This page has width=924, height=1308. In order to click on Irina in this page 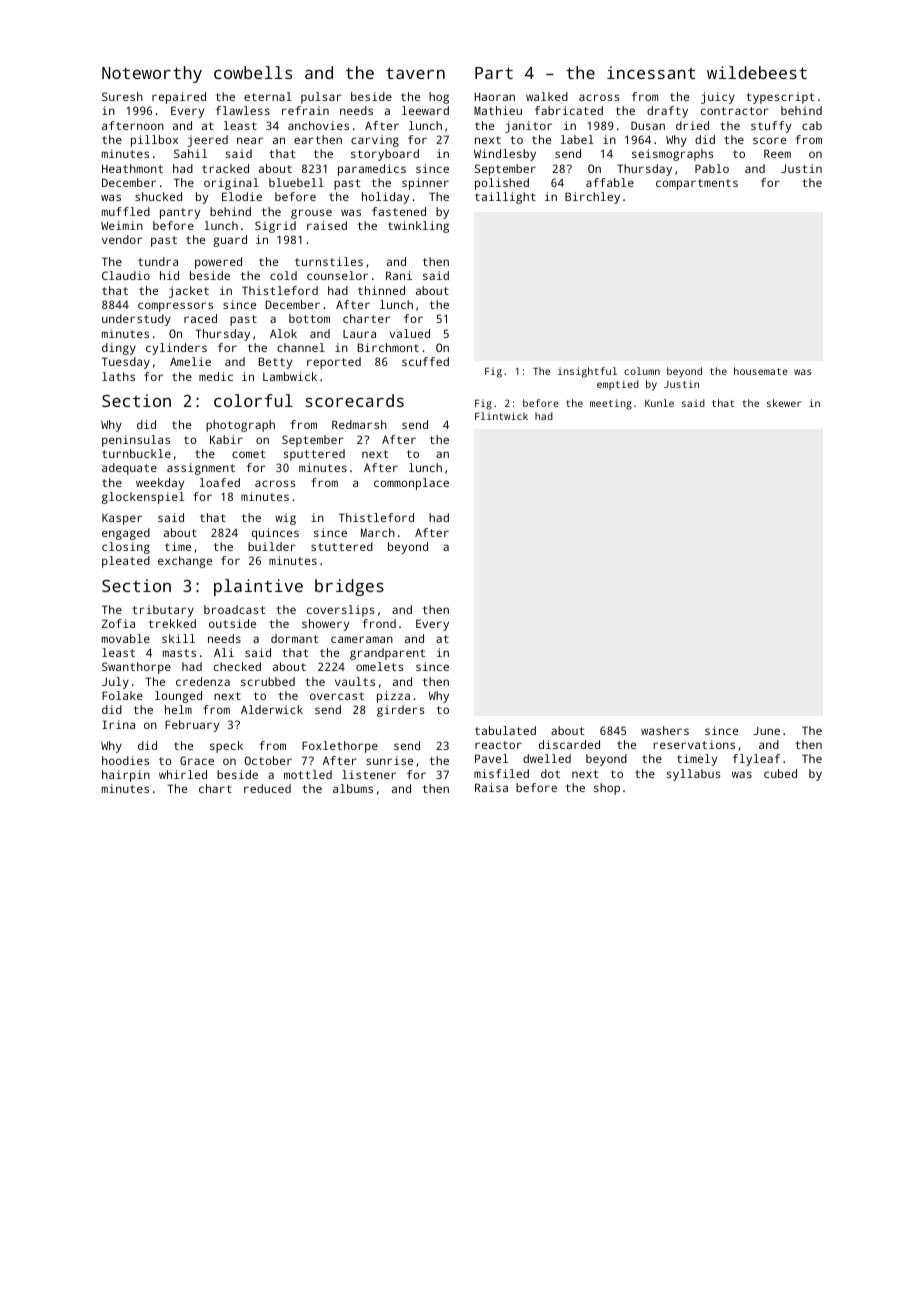, I will do `click(118, 724)`.
